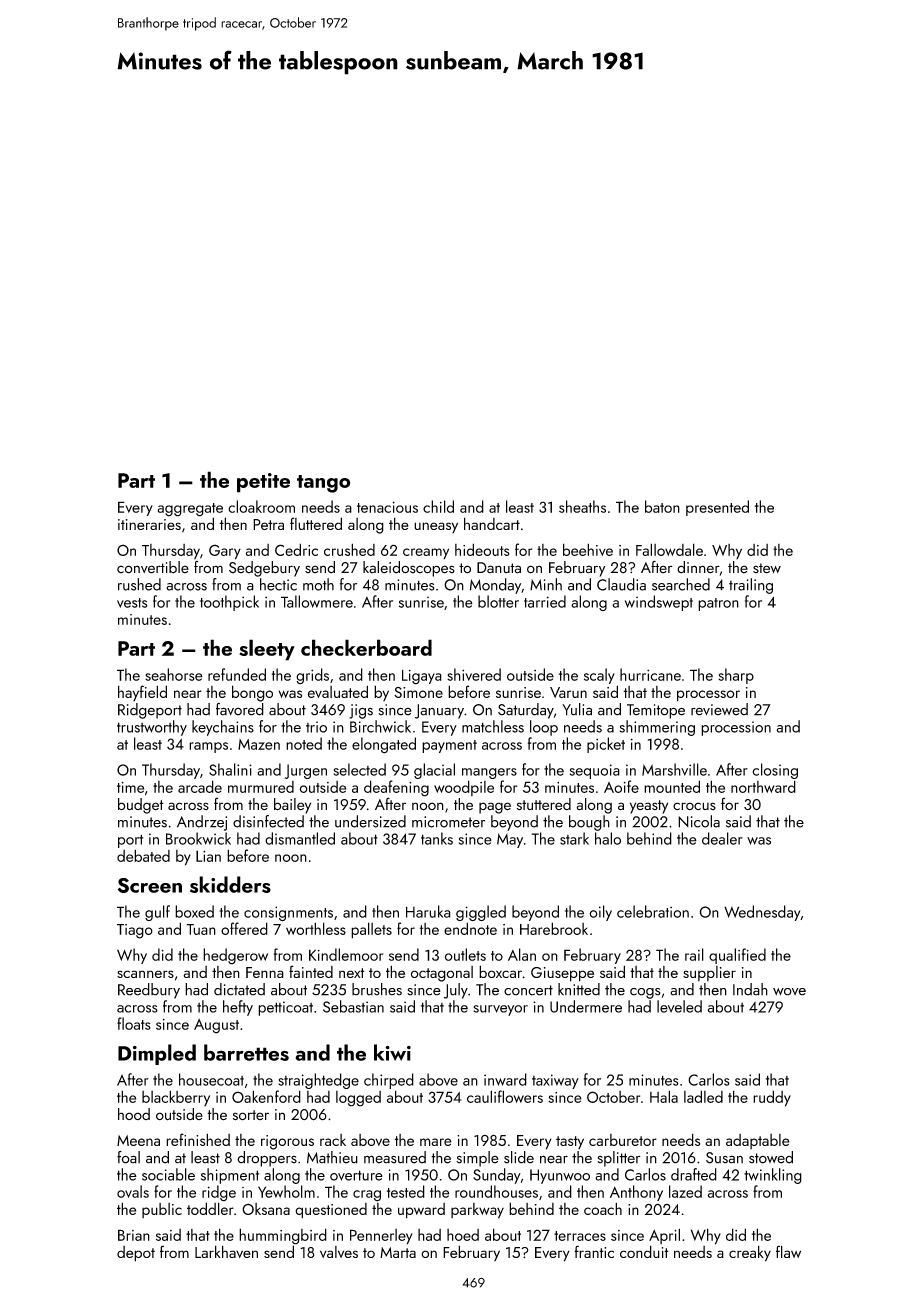 This screenshot has width=924, height=1308. What do you see at coordinates (296, 549) in the screenshot?
I see `Cedric` at bounding box center [296, 549].
